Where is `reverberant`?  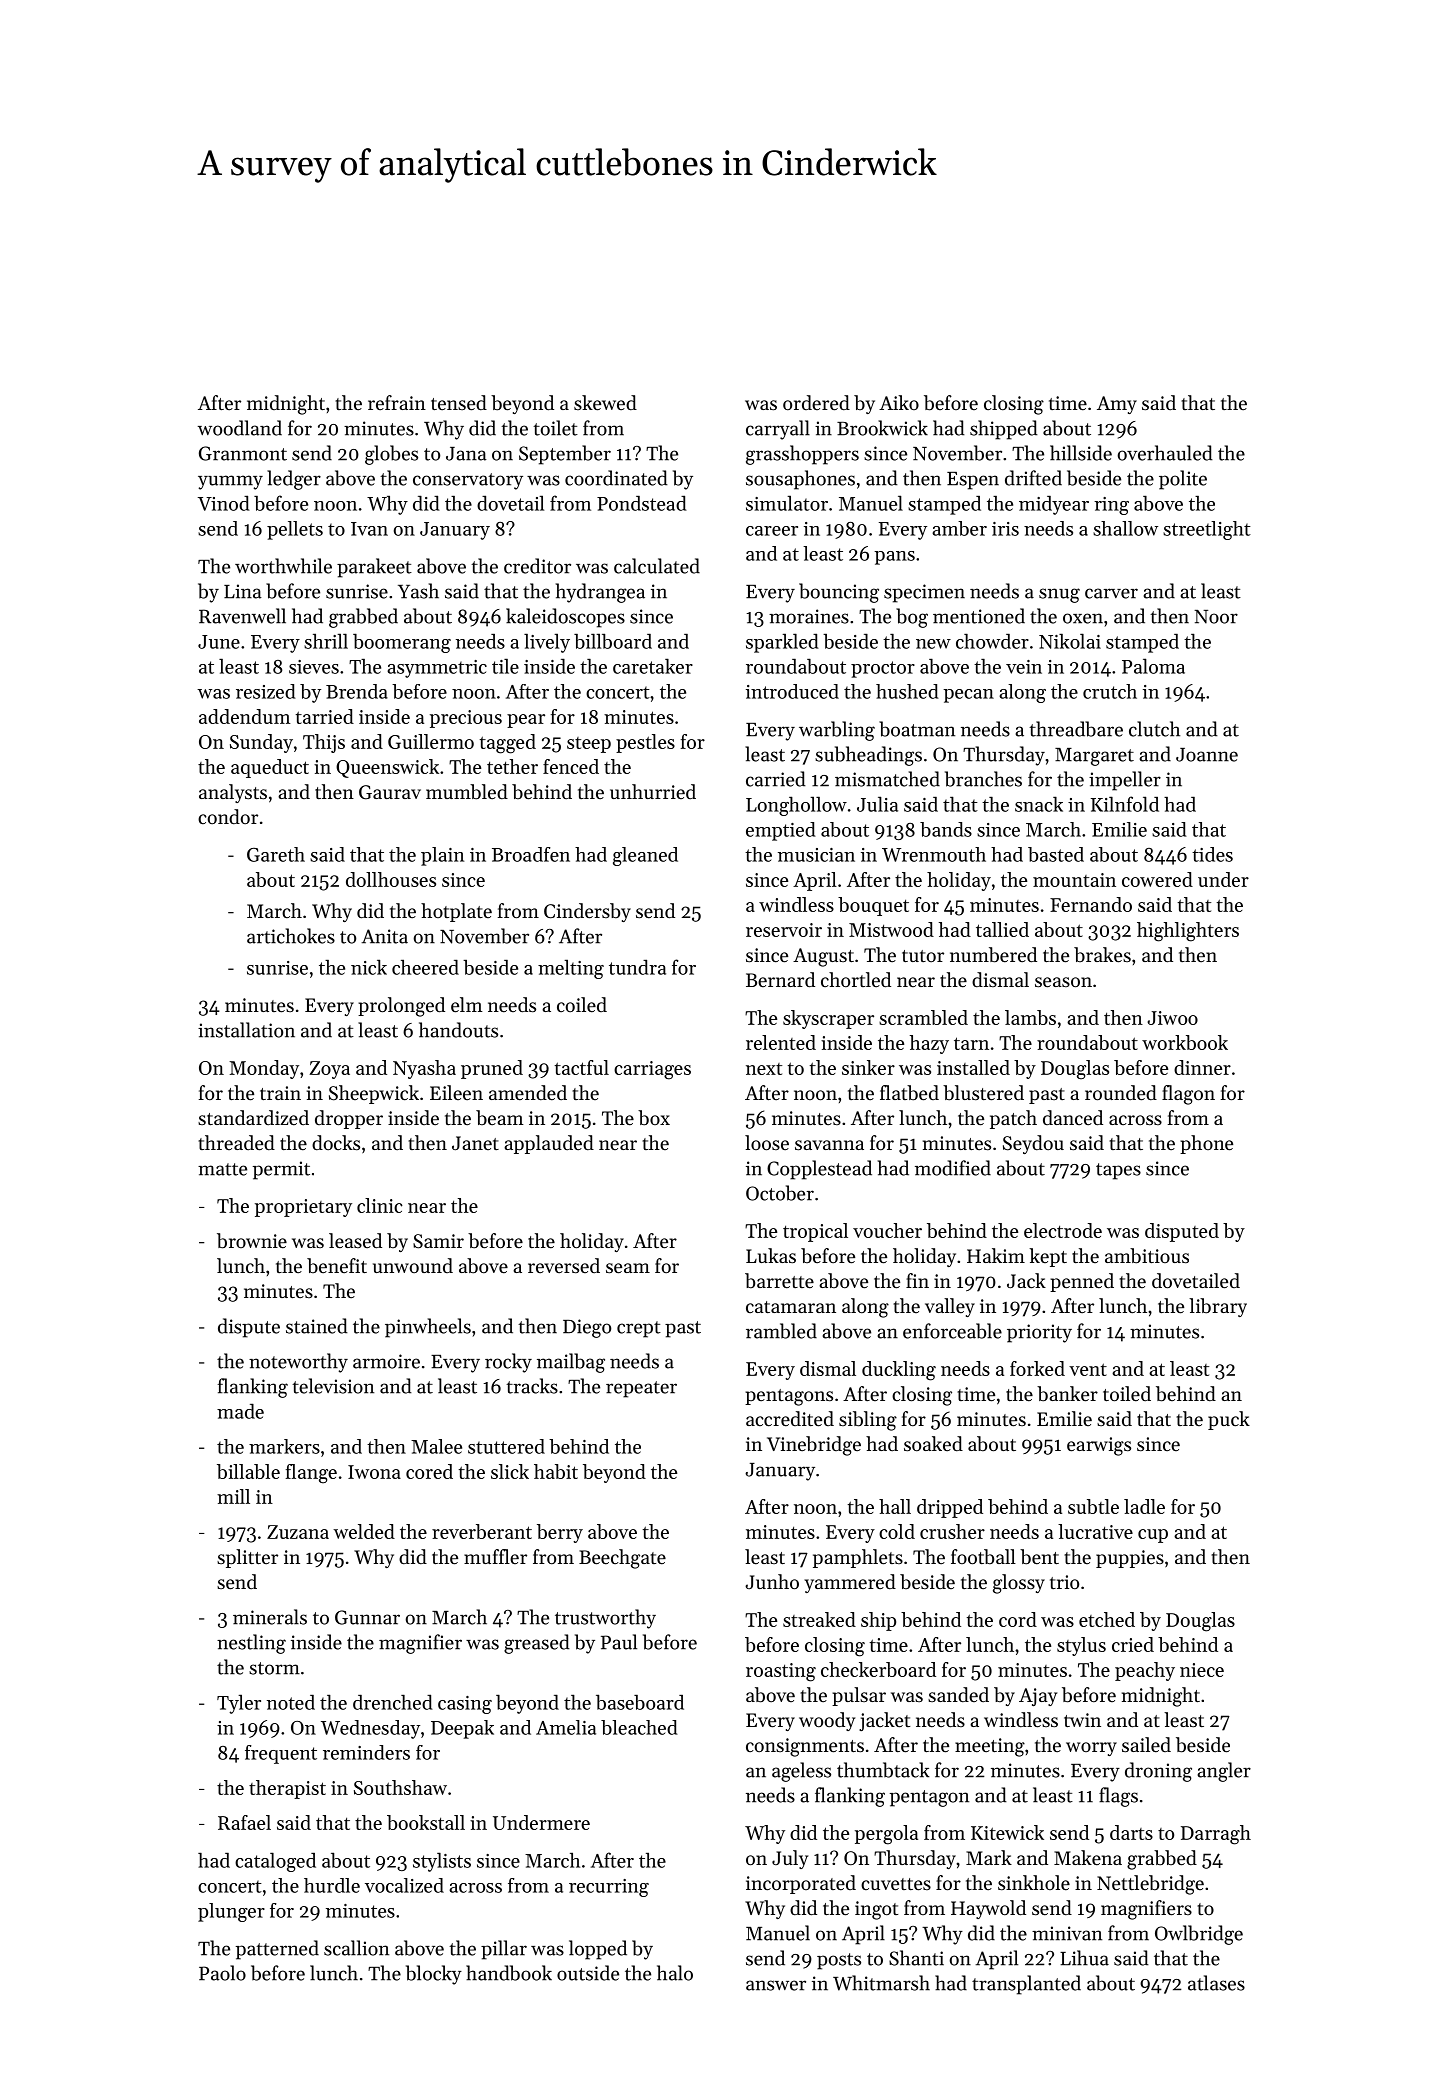
reverberant is located at coordinates (482, 1531).
